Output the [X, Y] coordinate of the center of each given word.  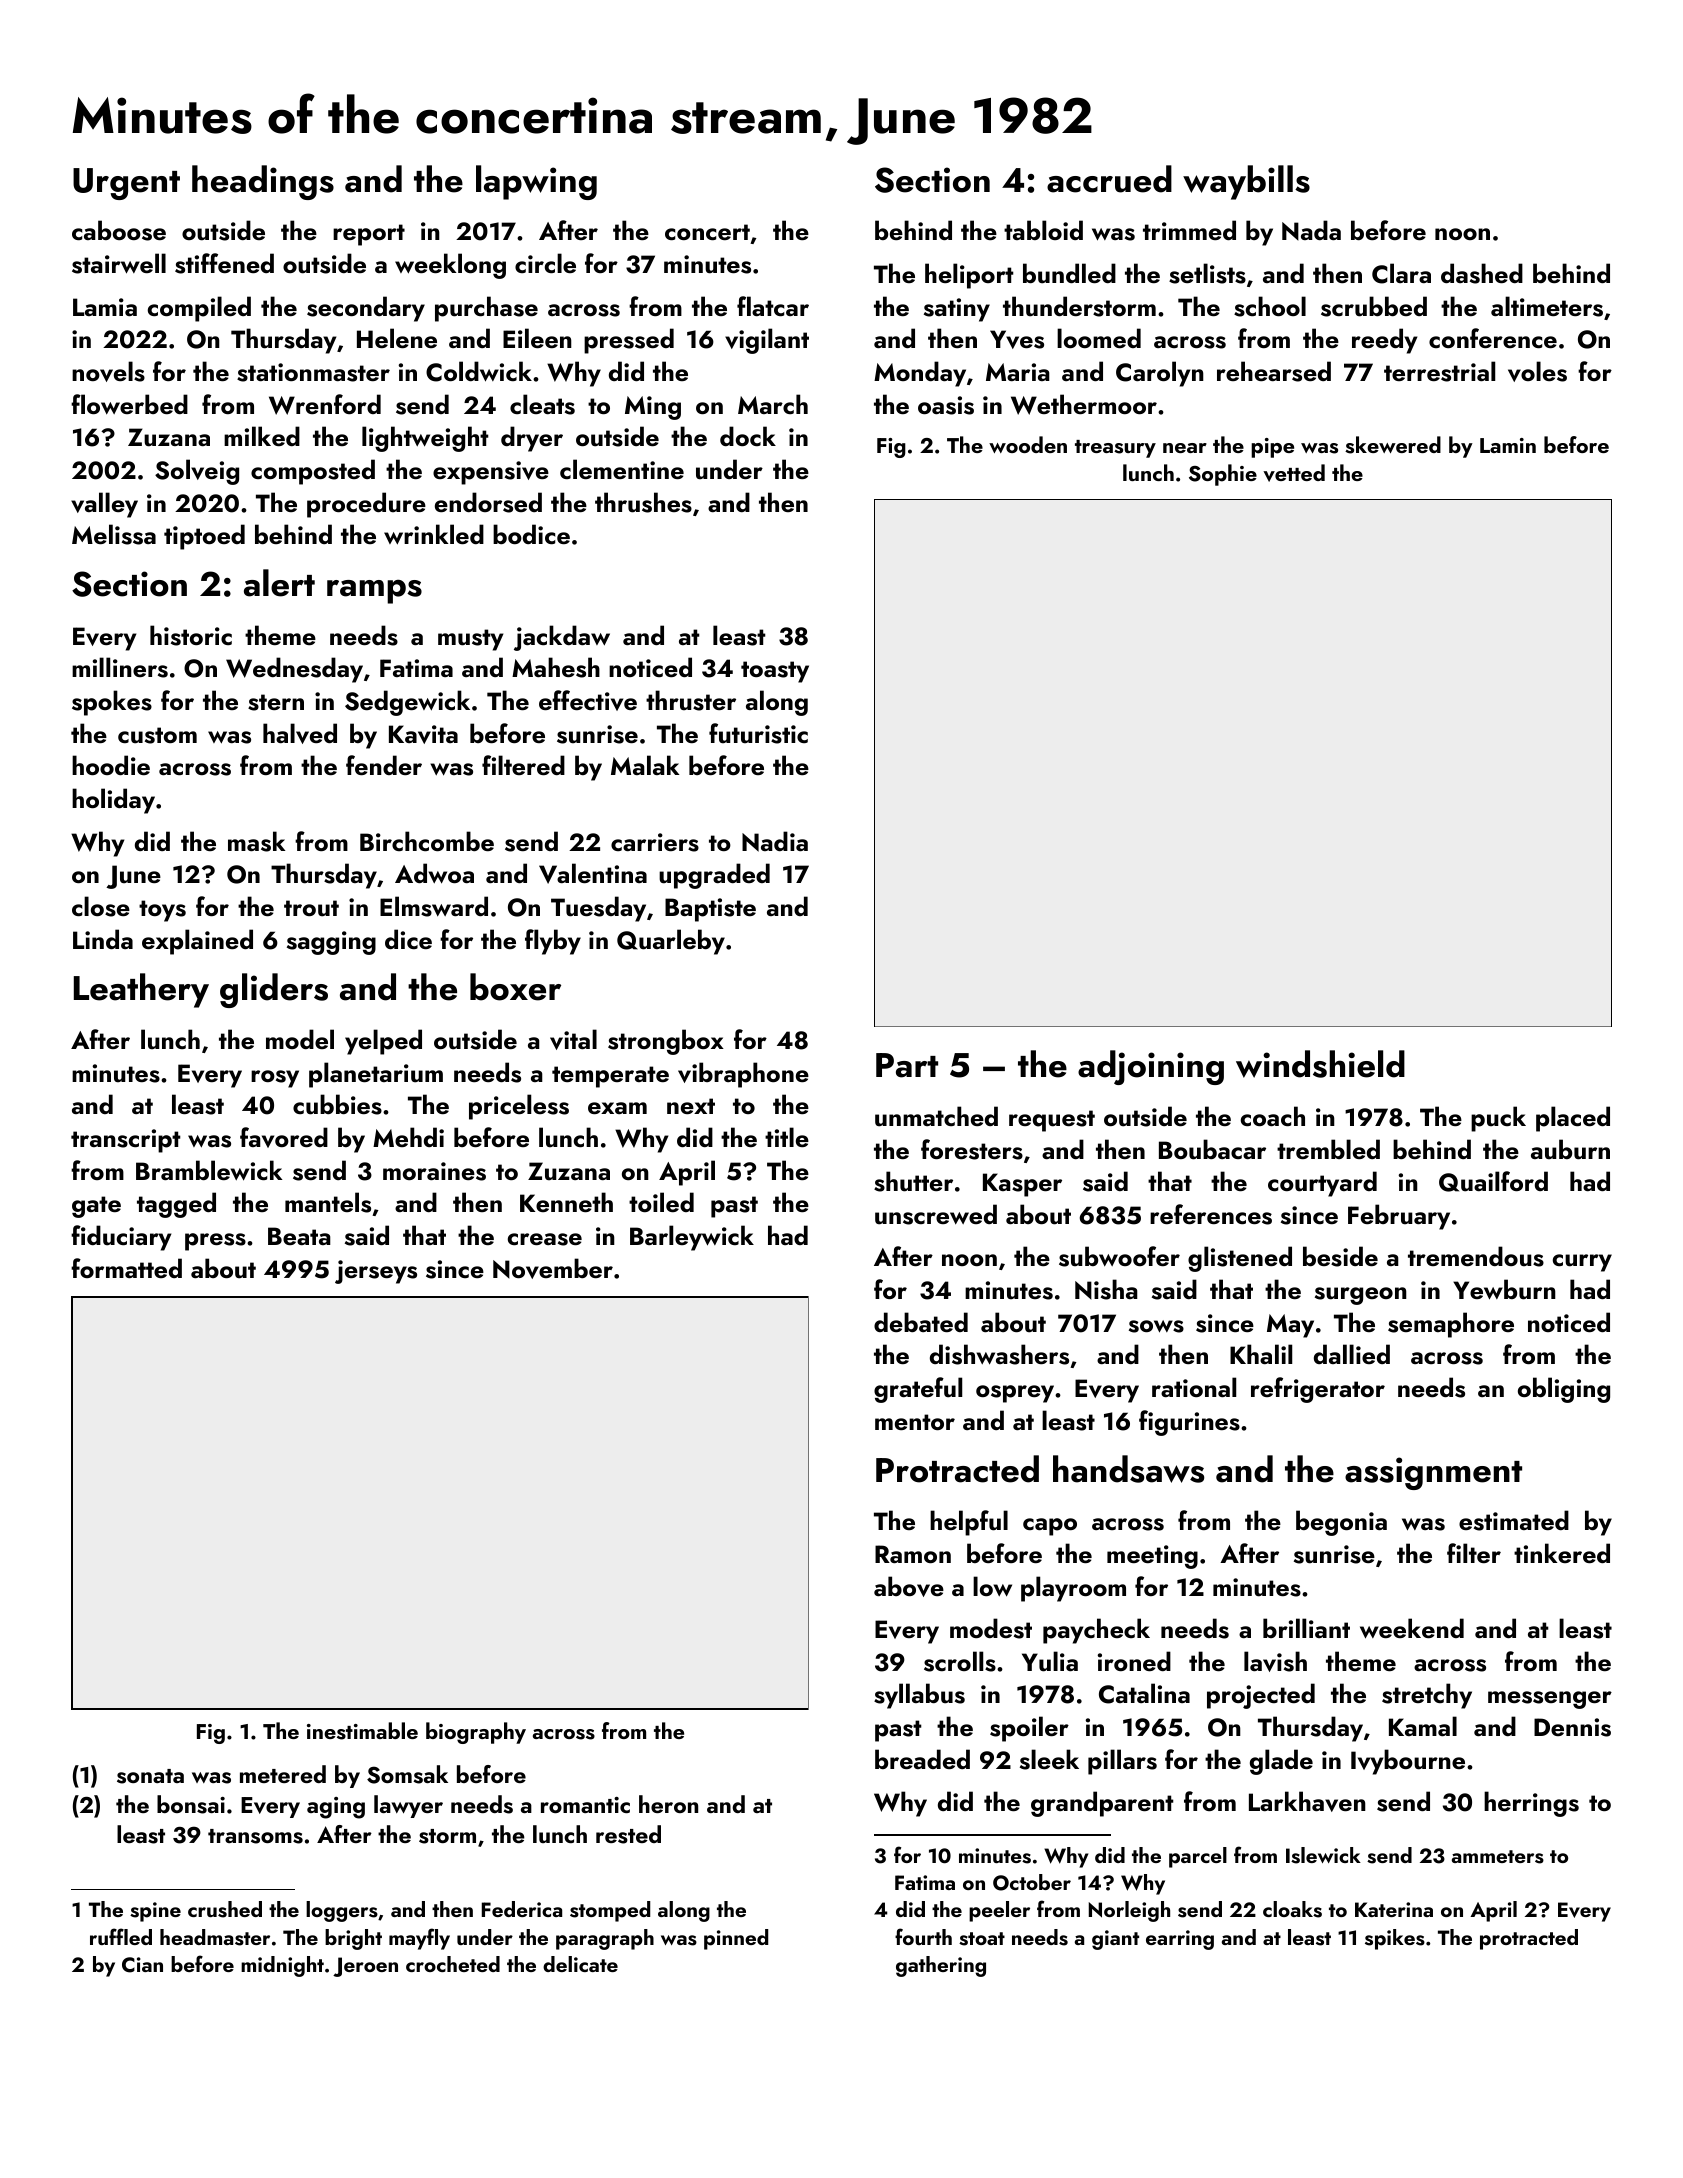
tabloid [1043, 230]
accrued [1109, 179]
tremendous [1476, 1256]
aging [336, 1808]
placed [1573, 1119]
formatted [126, 1268]
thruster [691, 700]
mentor [915, 1422]
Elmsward [434, 906]
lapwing [536, 182]
